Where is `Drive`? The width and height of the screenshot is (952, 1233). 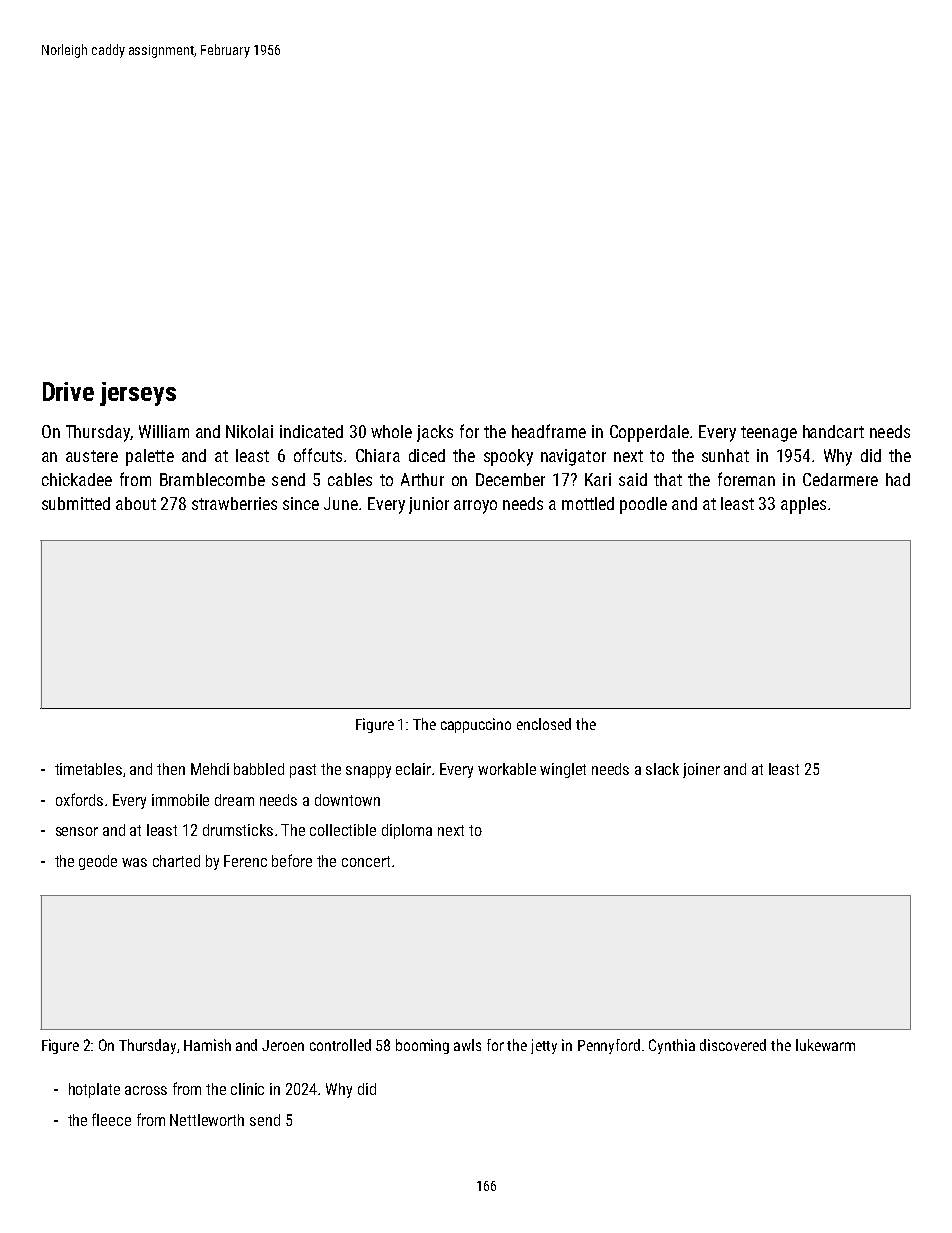 Drive is located at coordinates (68, 391).
